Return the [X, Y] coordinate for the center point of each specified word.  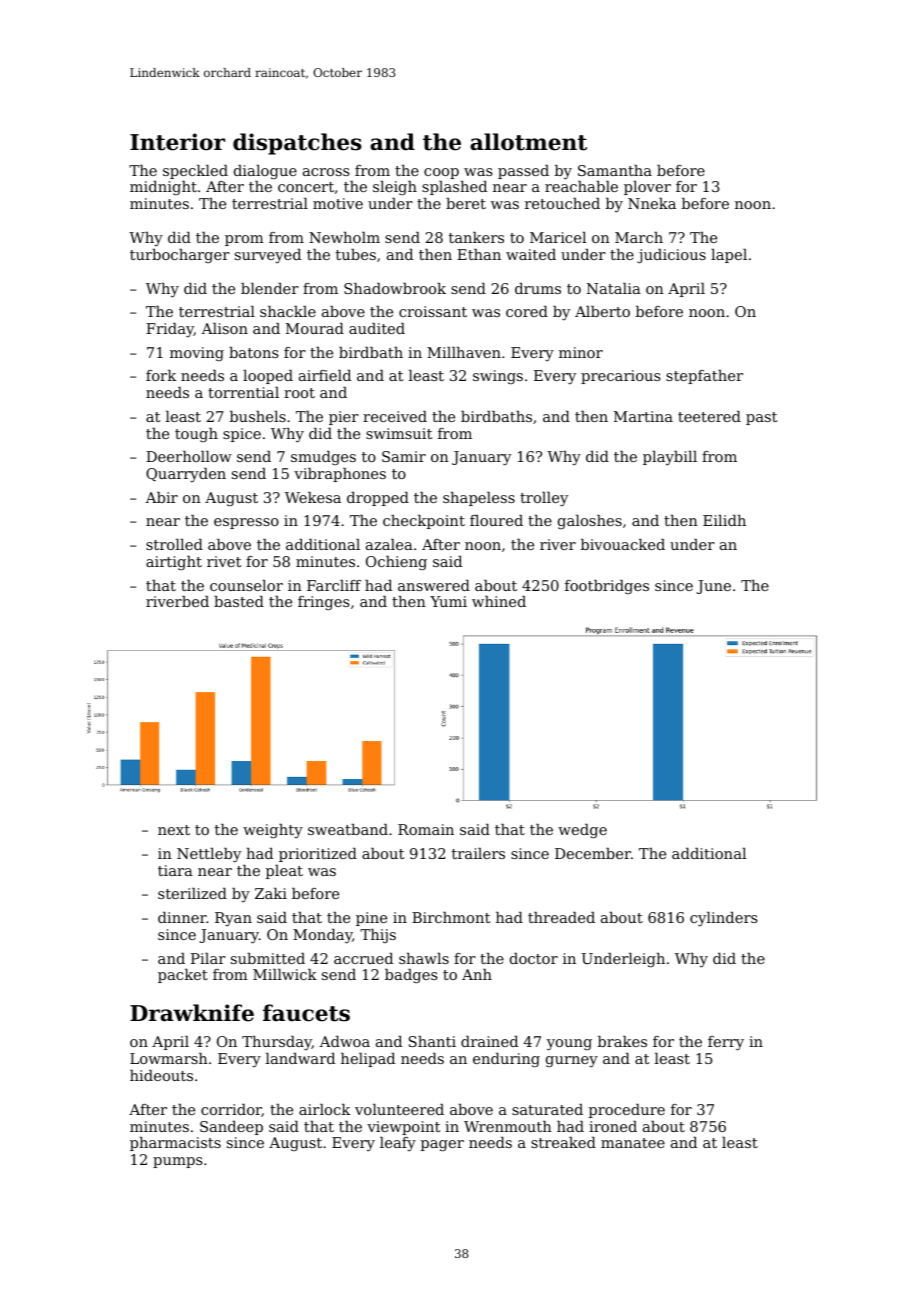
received [395, 416]
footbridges [607, 587]
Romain [426, 829]
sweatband [348, 829]
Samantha [615, 170]
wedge [582, 831]
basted [239, 601]
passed [523, 172]
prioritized [318, 855]
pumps [178, 1162]
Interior [177, 142]
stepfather [704, 377]
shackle [288, 311]
